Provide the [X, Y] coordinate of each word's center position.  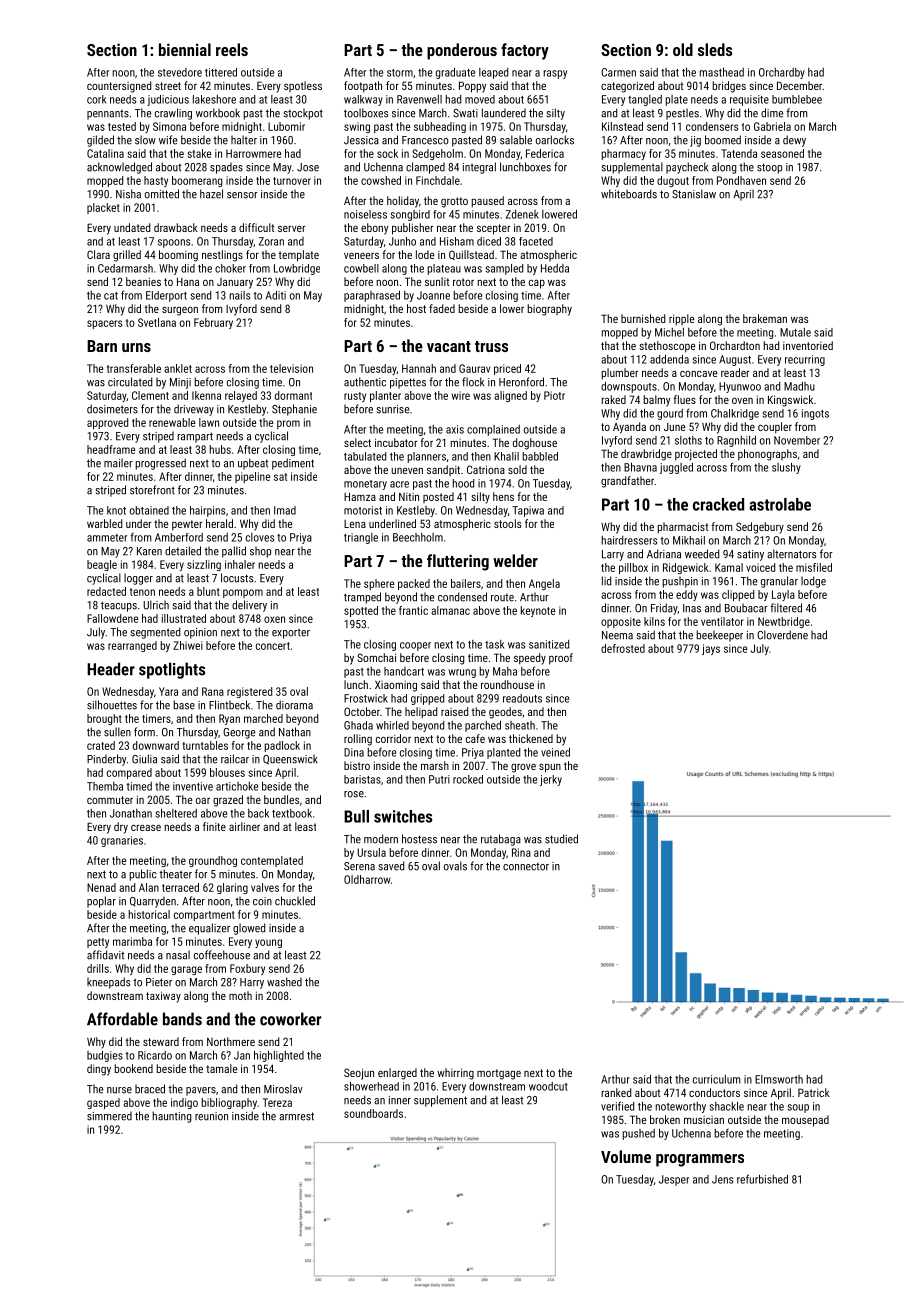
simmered [109, 1116]
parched [483, 726]
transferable [134, 368]
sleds [715, 49]
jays [711, 649]
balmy [656, 401]
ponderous [462, 51]
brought [104, 719]
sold [517, 469]
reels [232, 49]
